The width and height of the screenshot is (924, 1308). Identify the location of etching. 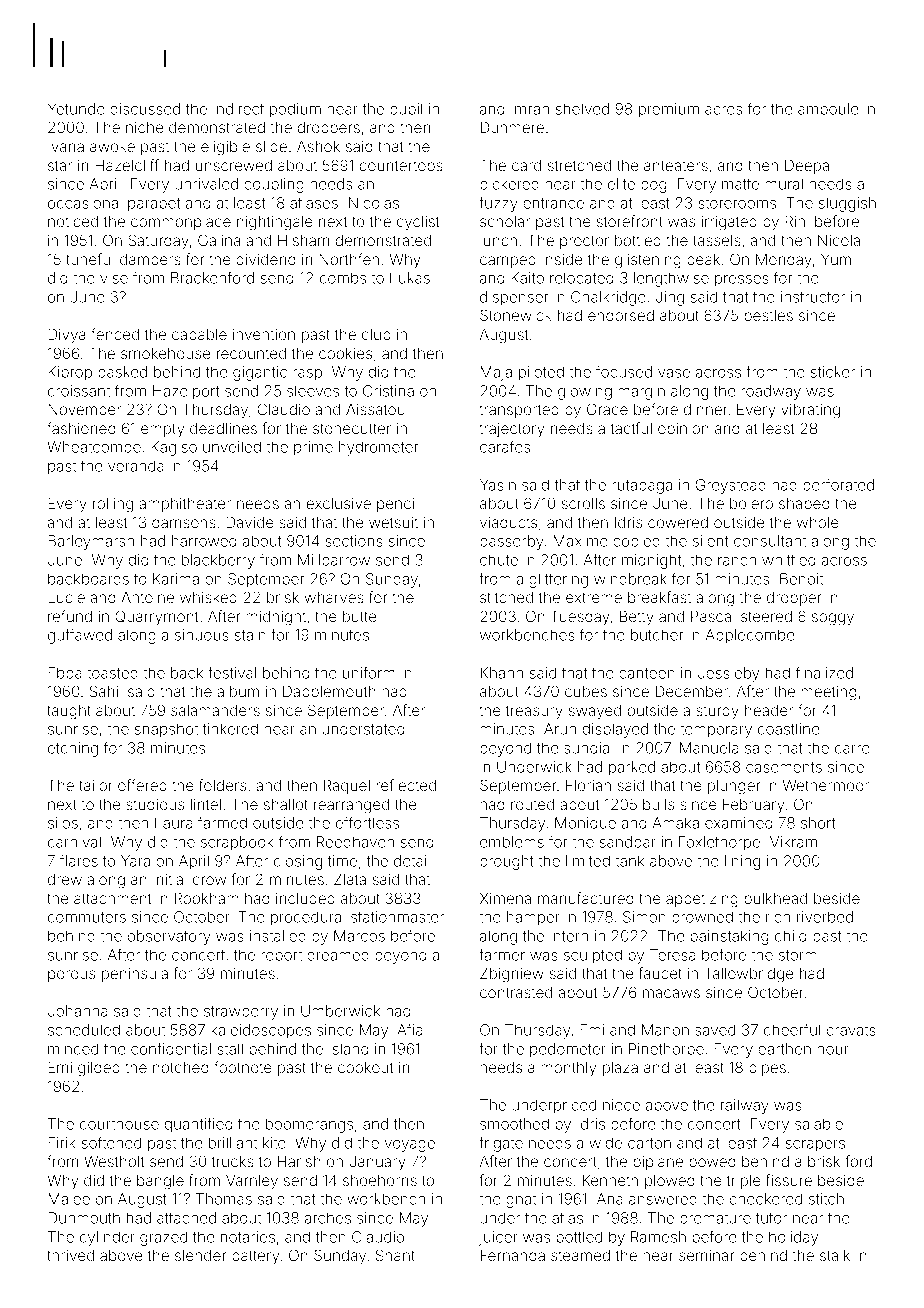
(73, 749).
